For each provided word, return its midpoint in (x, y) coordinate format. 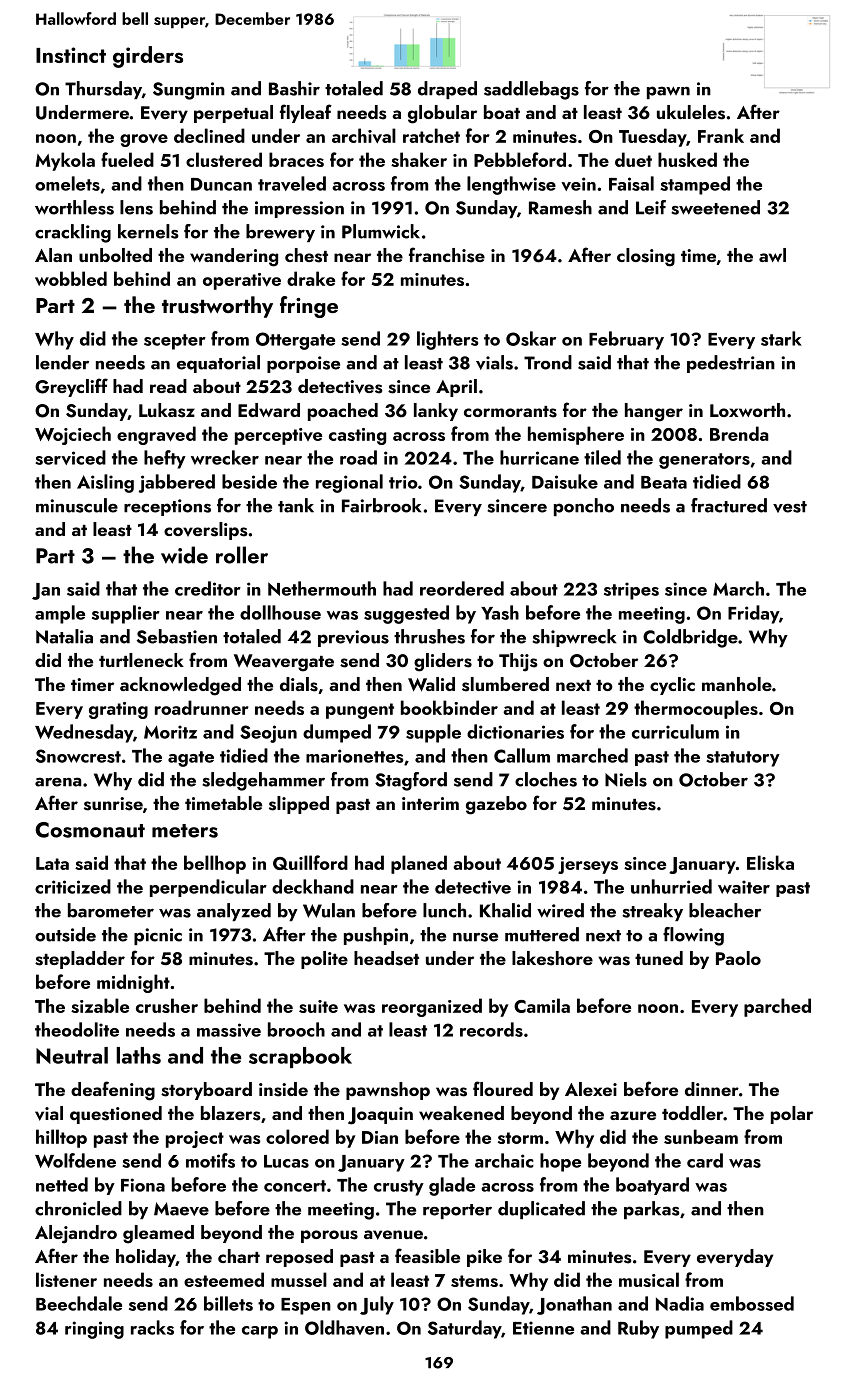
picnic (158, 936)
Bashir (294, 88)
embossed (752, 1303)
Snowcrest (78, 756)
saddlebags (531, 90)
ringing (94, 1330)
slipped (299, 805)
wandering (234, 257)
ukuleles (691, 112)
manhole (737, 684)
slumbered (505, 684)
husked (687, 159)
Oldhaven (344, 1327)
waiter (744, 887)
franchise (447, 255)
